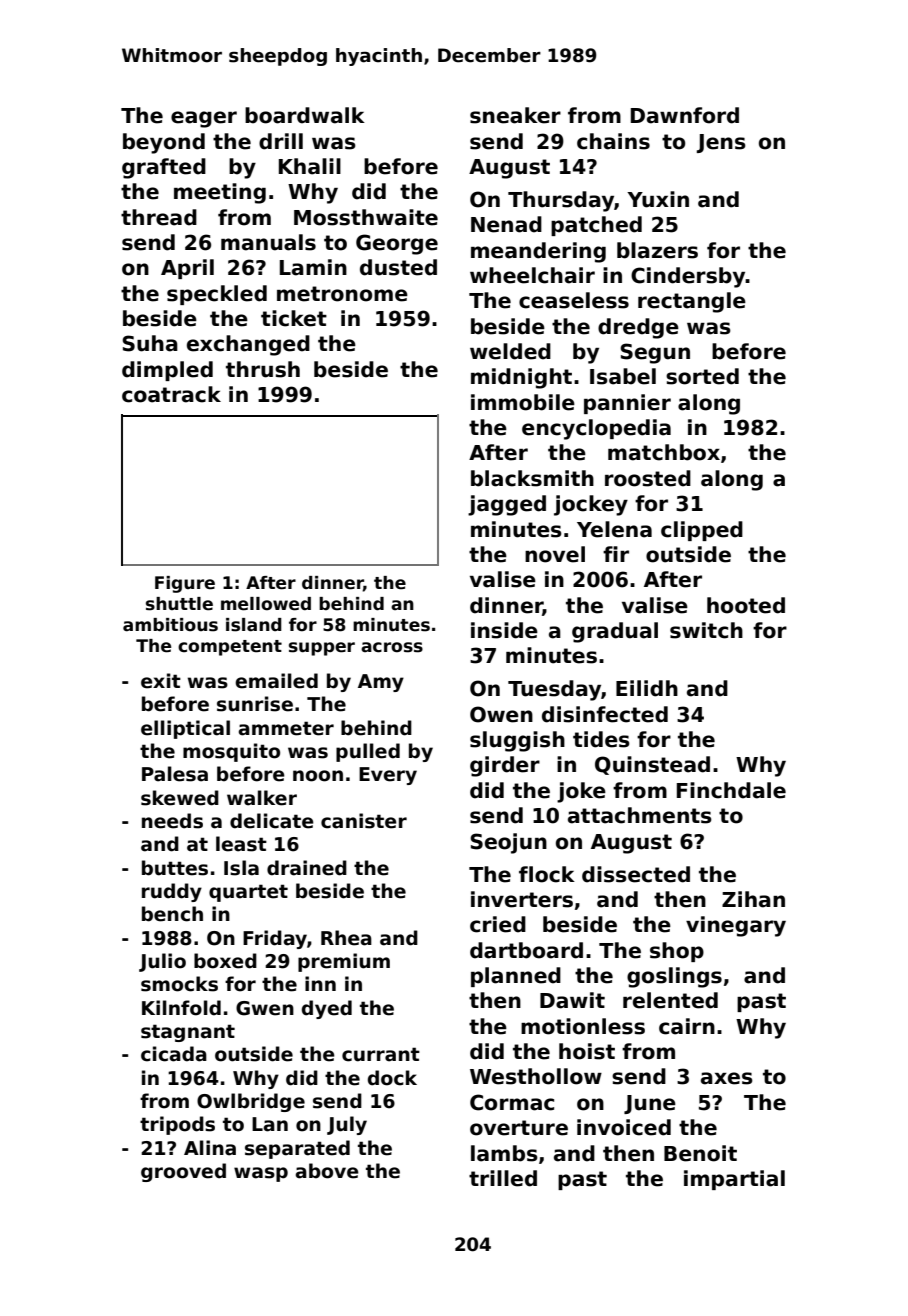  What do you see at coordinates (180, 798) in the page?
I see `skewed` at bounding box center [180, 798].
